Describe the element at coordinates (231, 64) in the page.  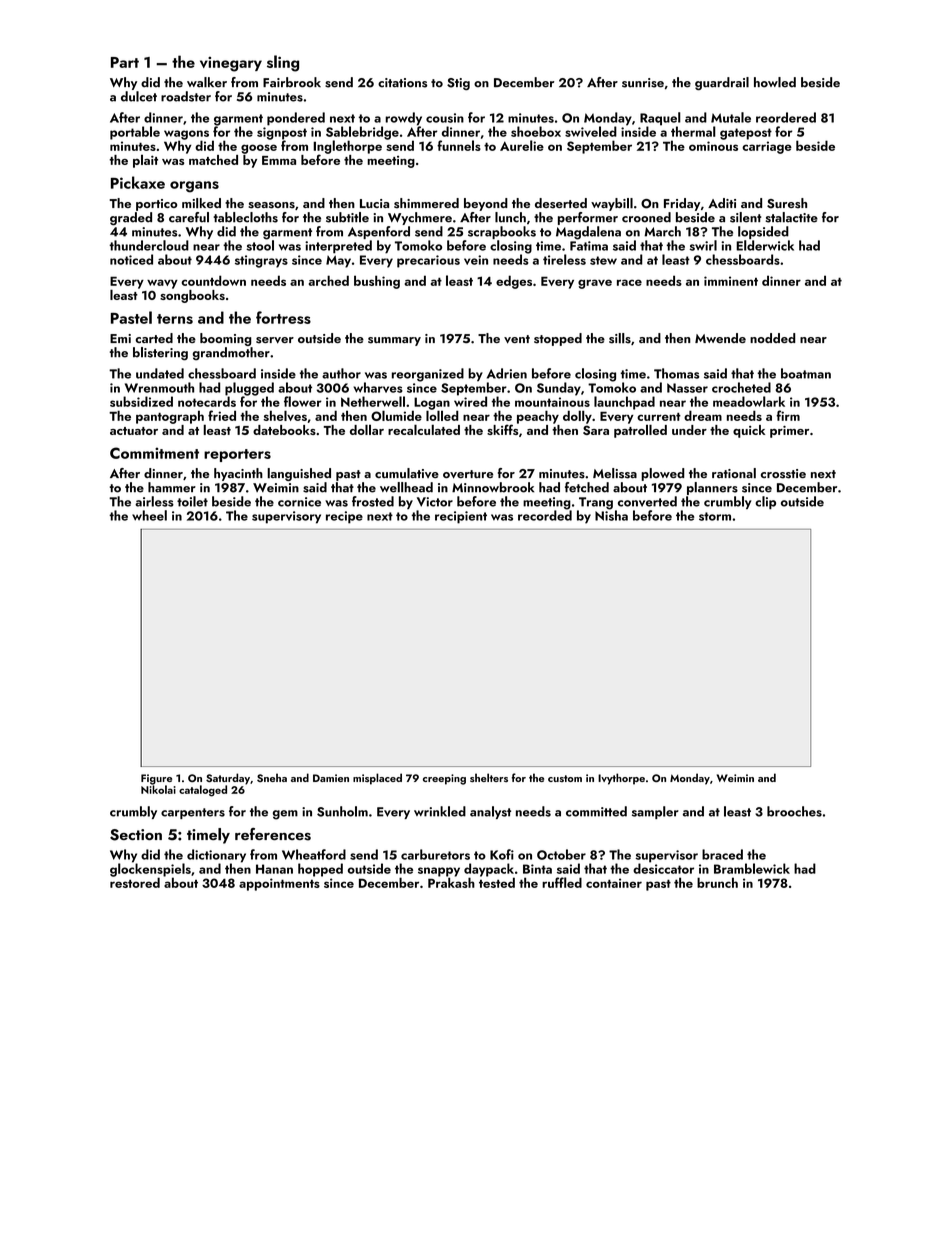
I see `vinegary` at that location.
